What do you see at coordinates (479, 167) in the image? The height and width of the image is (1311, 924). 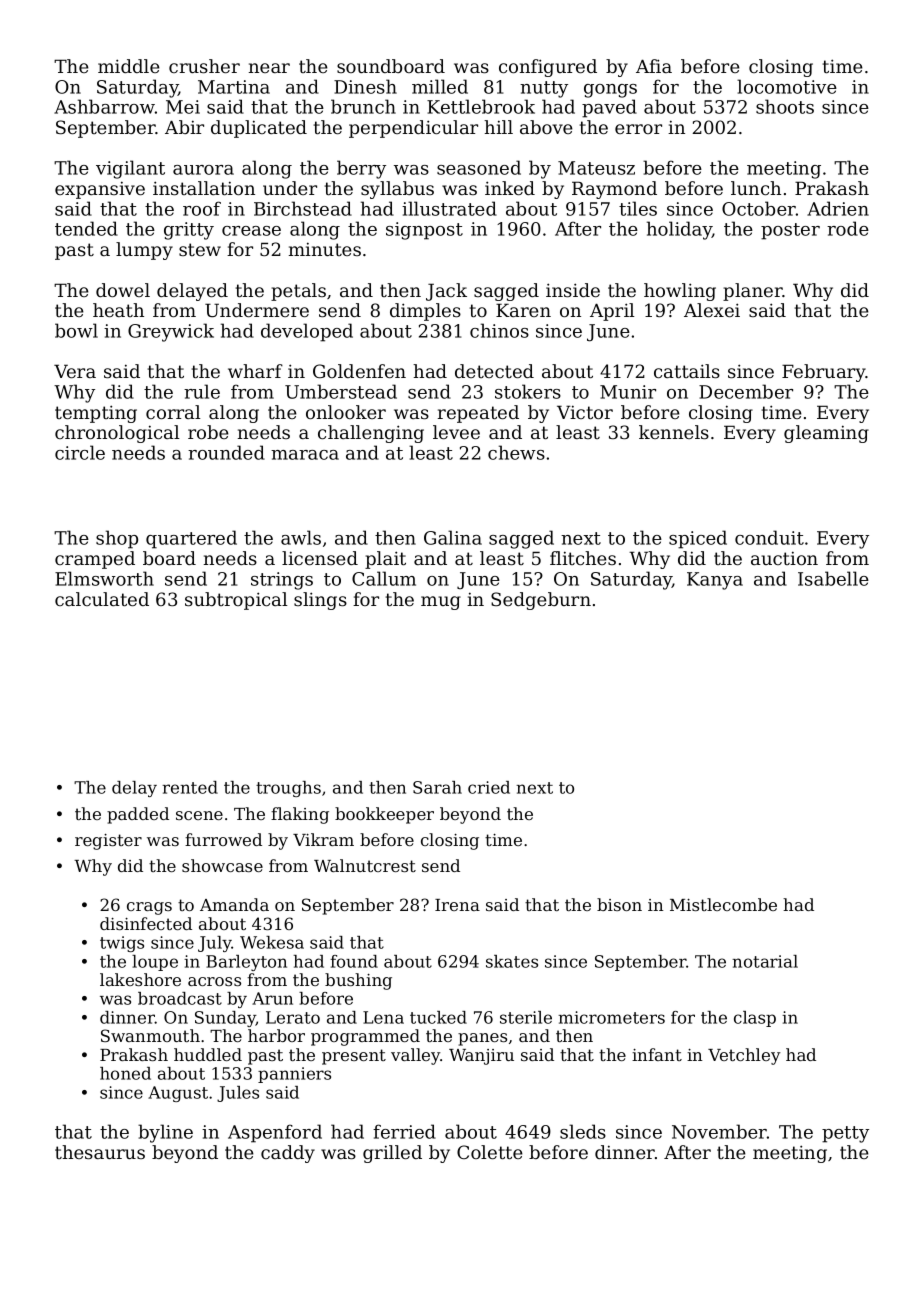 I see `seasoned` at bounding box center [479, 167].
